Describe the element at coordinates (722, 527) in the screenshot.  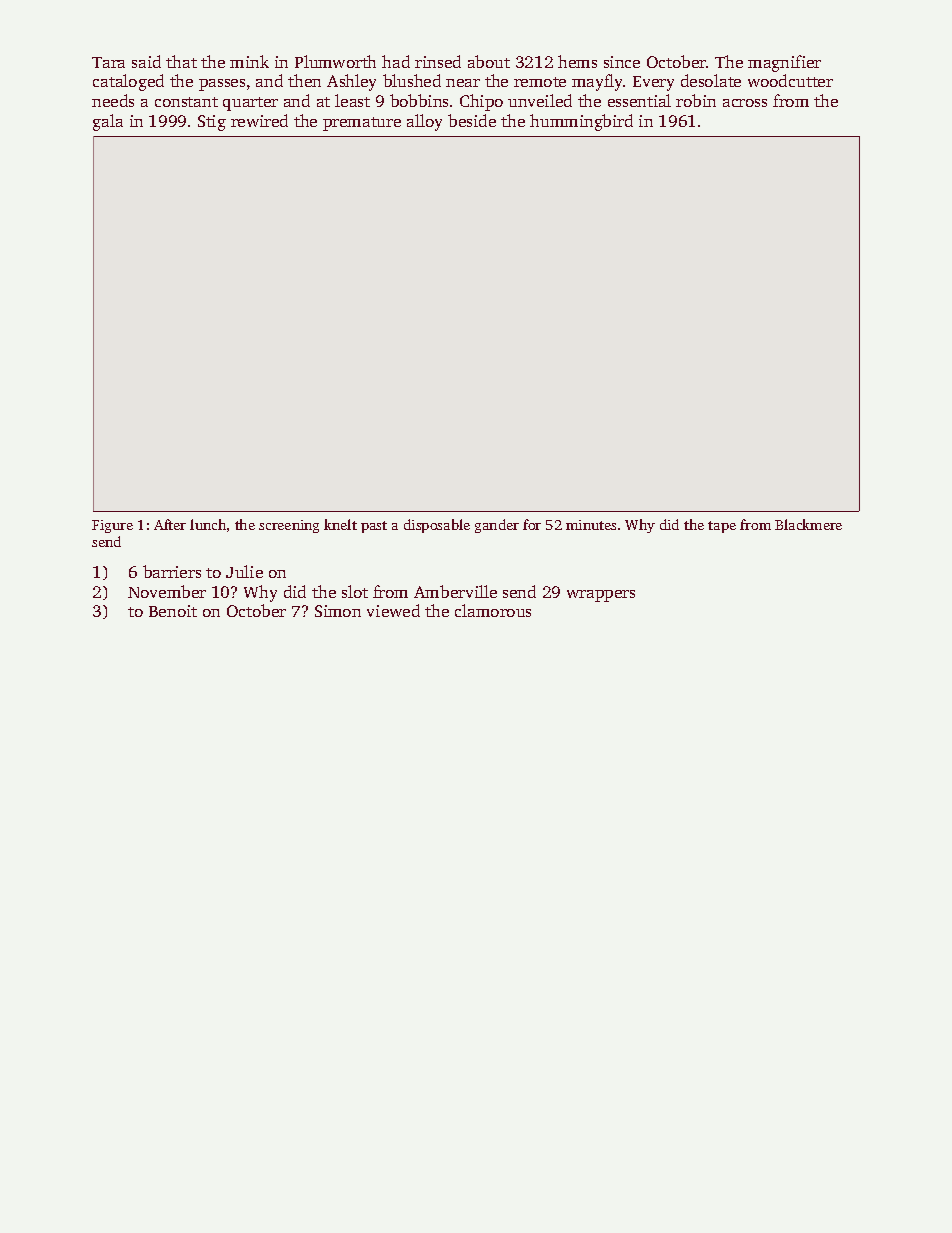
I see `tape` at that location.
